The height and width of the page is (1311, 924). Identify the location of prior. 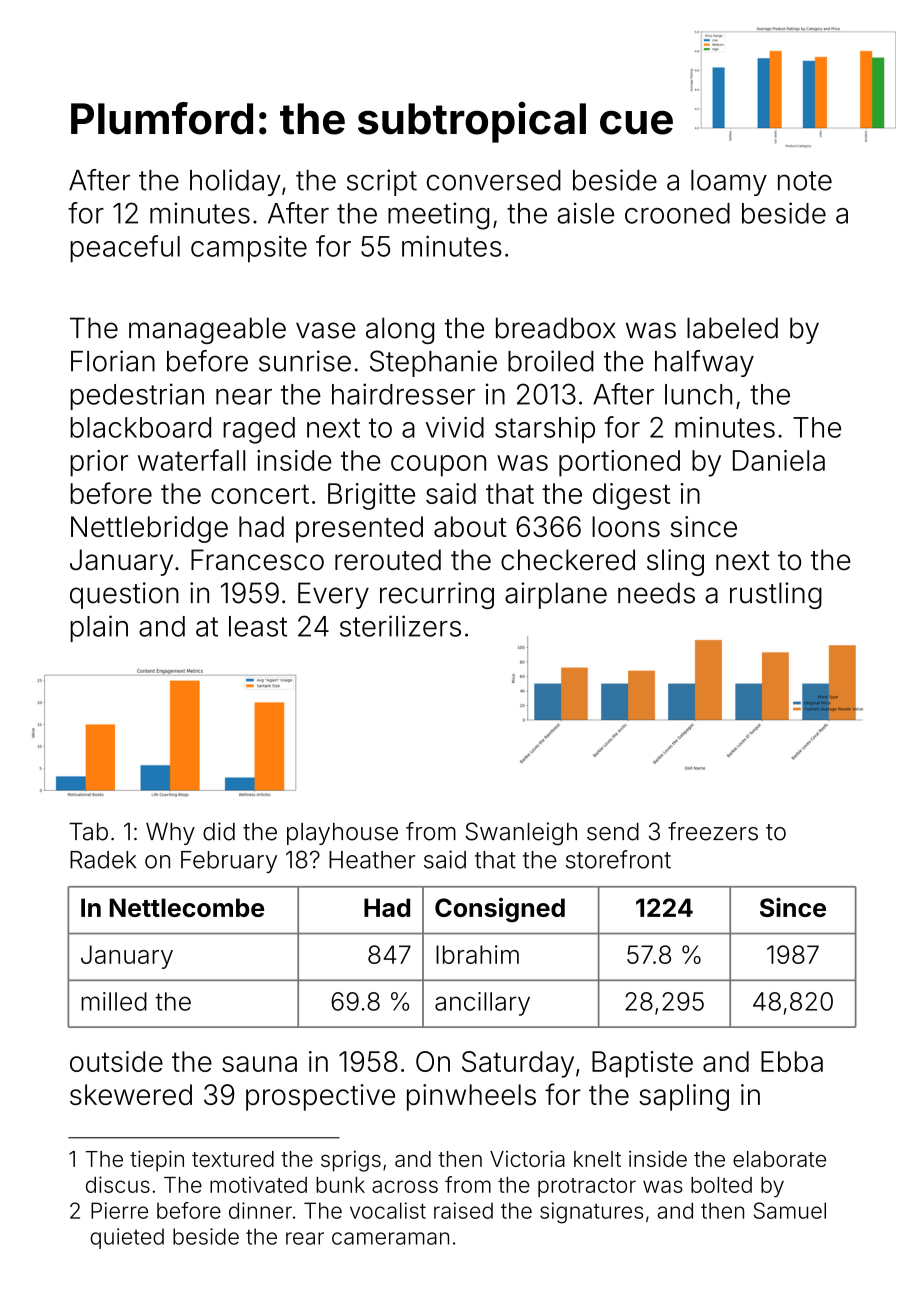
(99, 463).
